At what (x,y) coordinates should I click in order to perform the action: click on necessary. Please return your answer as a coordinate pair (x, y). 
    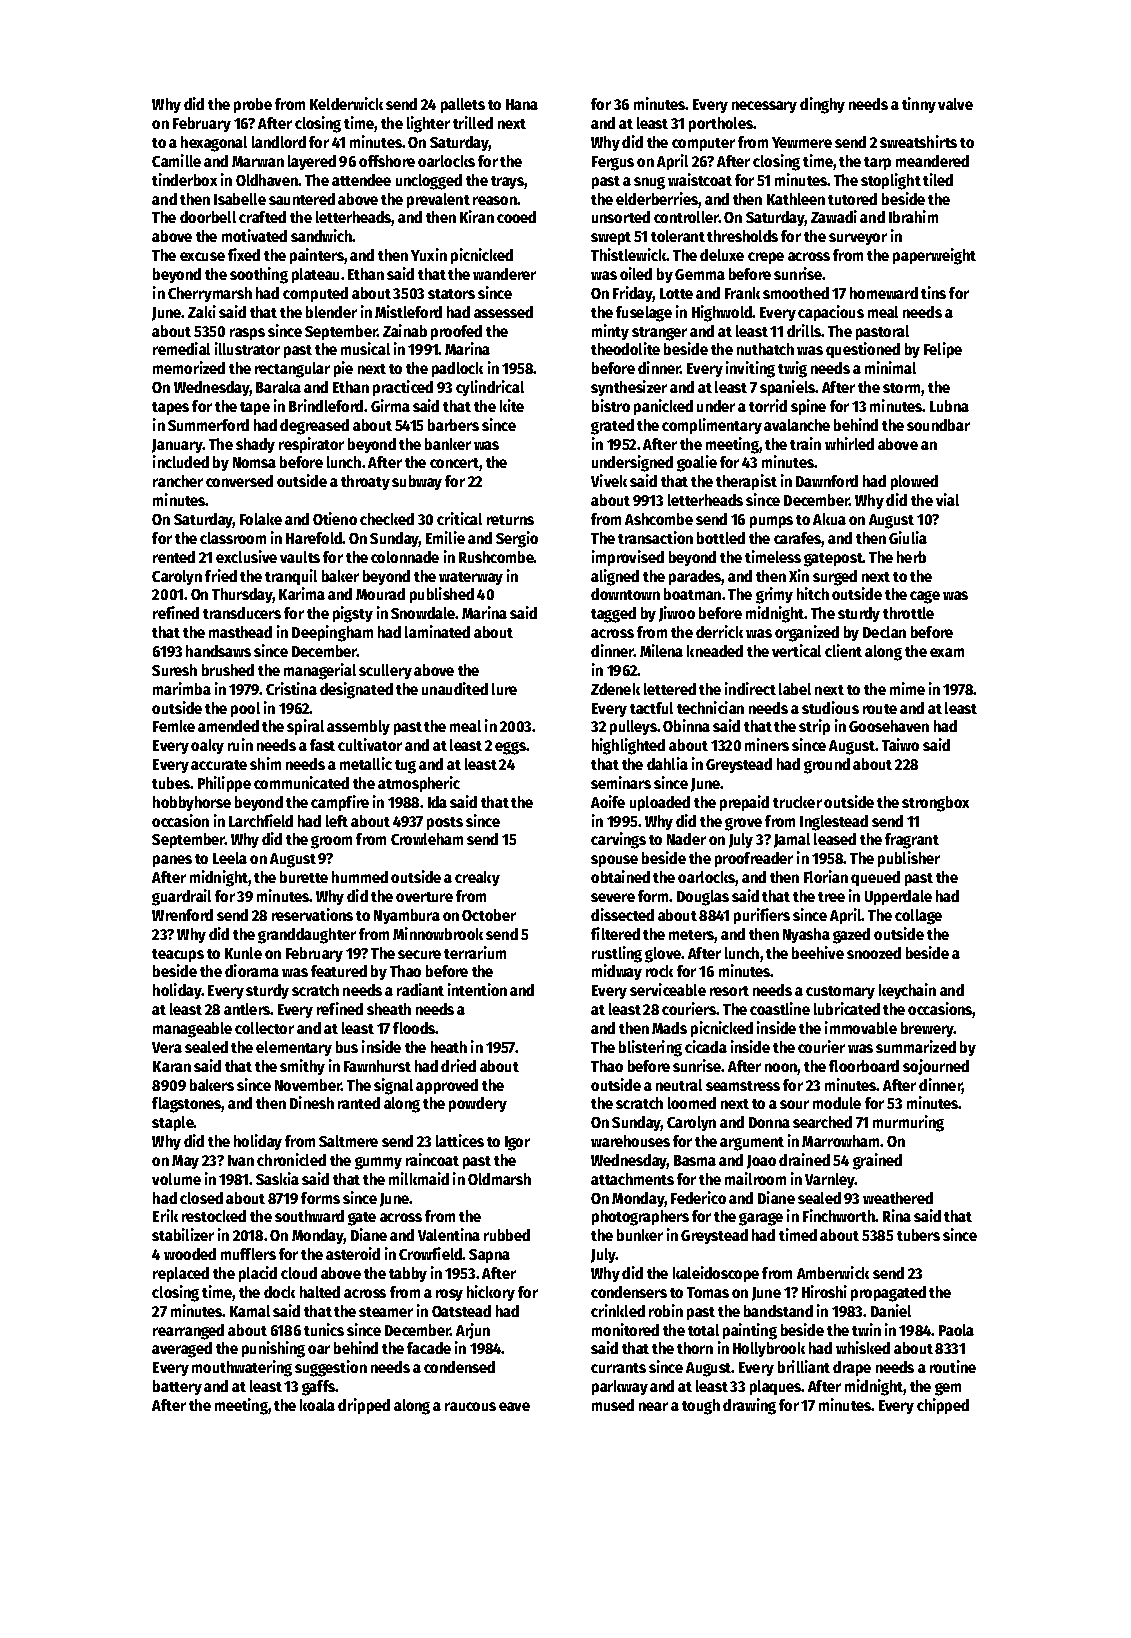
    Looking at the image, I should click on (764, 107).
